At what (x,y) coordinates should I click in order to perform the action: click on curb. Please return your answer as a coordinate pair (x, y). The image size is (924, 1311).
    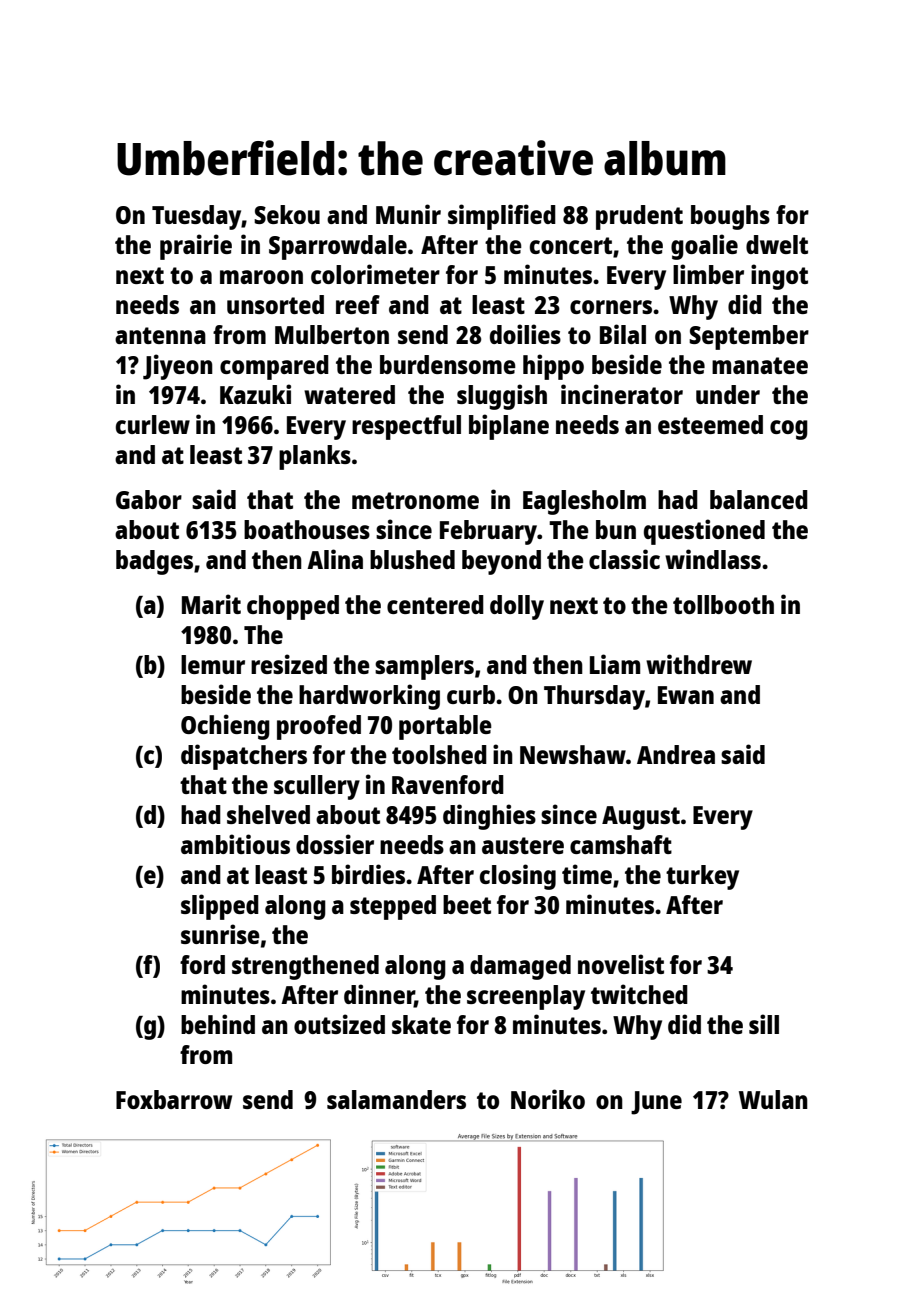
    Looking at the image, I should click on (471, 694).
